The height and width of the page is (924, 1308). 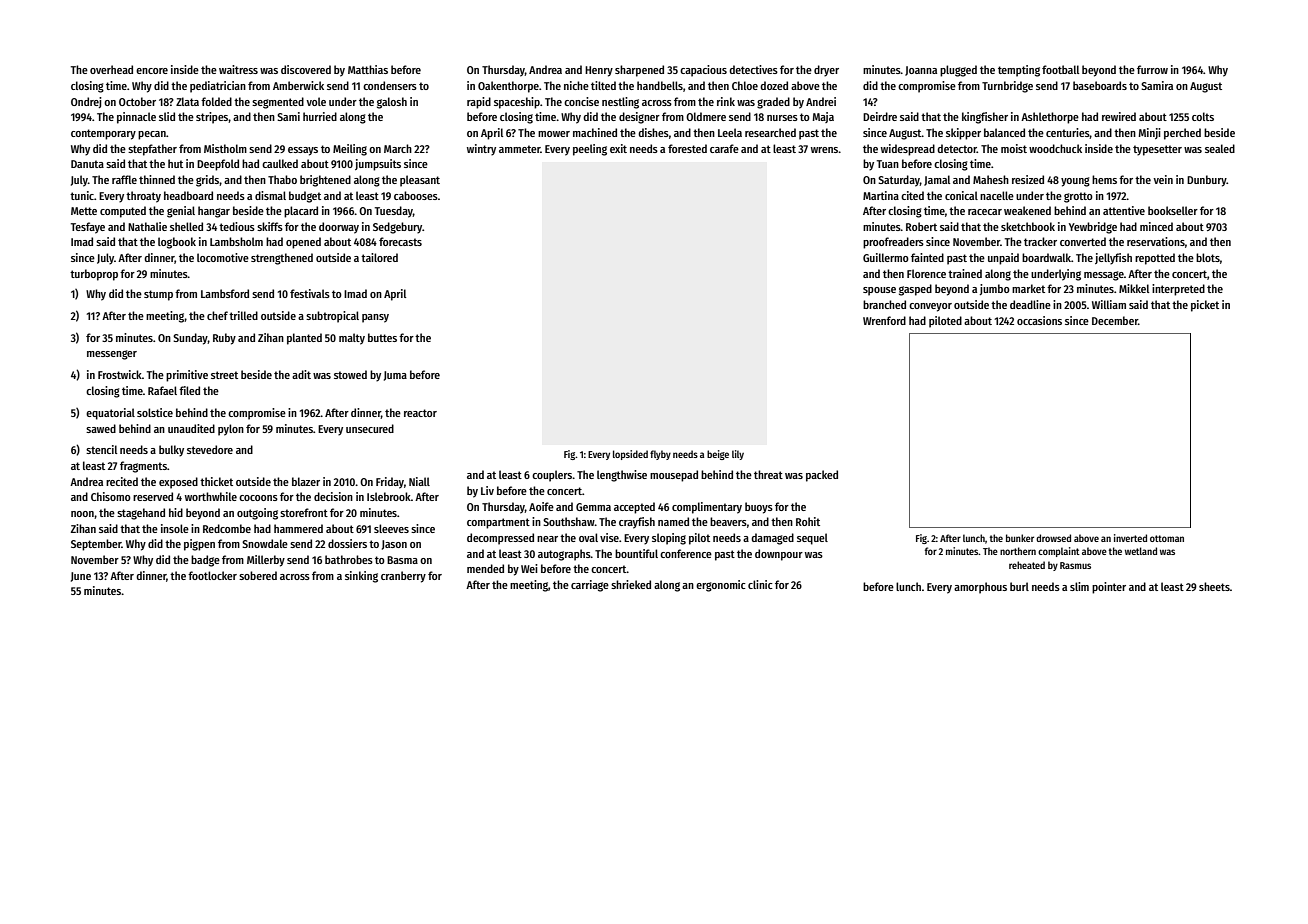 What do you see at coordinates (1152, 69) in the page?
I see `furrow` at bounding box center [1152, 69].
